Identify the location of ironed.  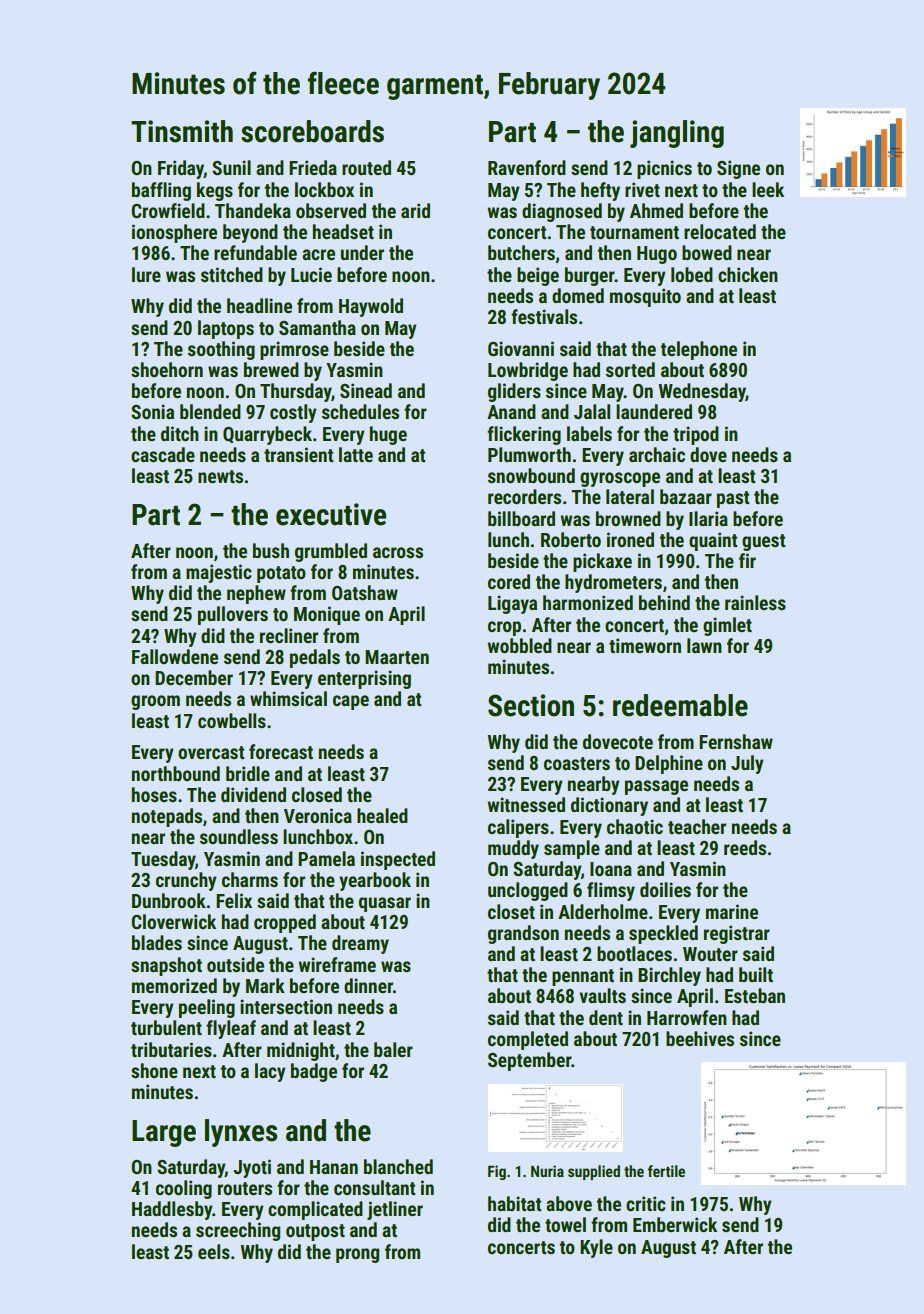
(630, 539).
